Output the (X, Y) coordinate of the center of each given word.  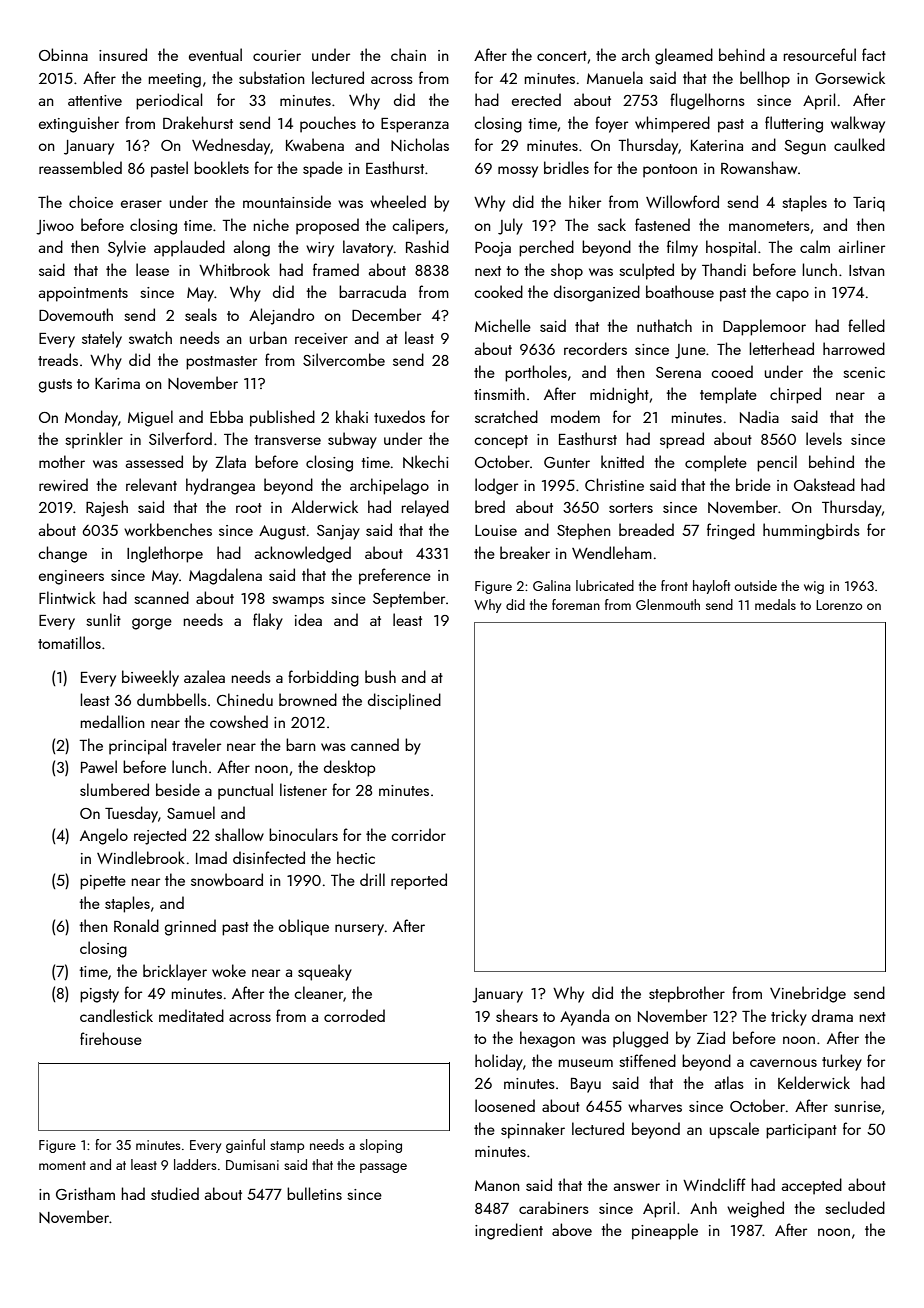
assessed (154, 461)
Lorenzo (839, 605)
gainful (245, 1146)
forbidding (323, 678)
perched (546, 248)
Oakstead (824, 484)
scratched (506, 416)
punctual (245, 791)
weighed (755, 1209)
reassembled (80, 167)
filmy (682, 248)
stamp (287, 1147)
